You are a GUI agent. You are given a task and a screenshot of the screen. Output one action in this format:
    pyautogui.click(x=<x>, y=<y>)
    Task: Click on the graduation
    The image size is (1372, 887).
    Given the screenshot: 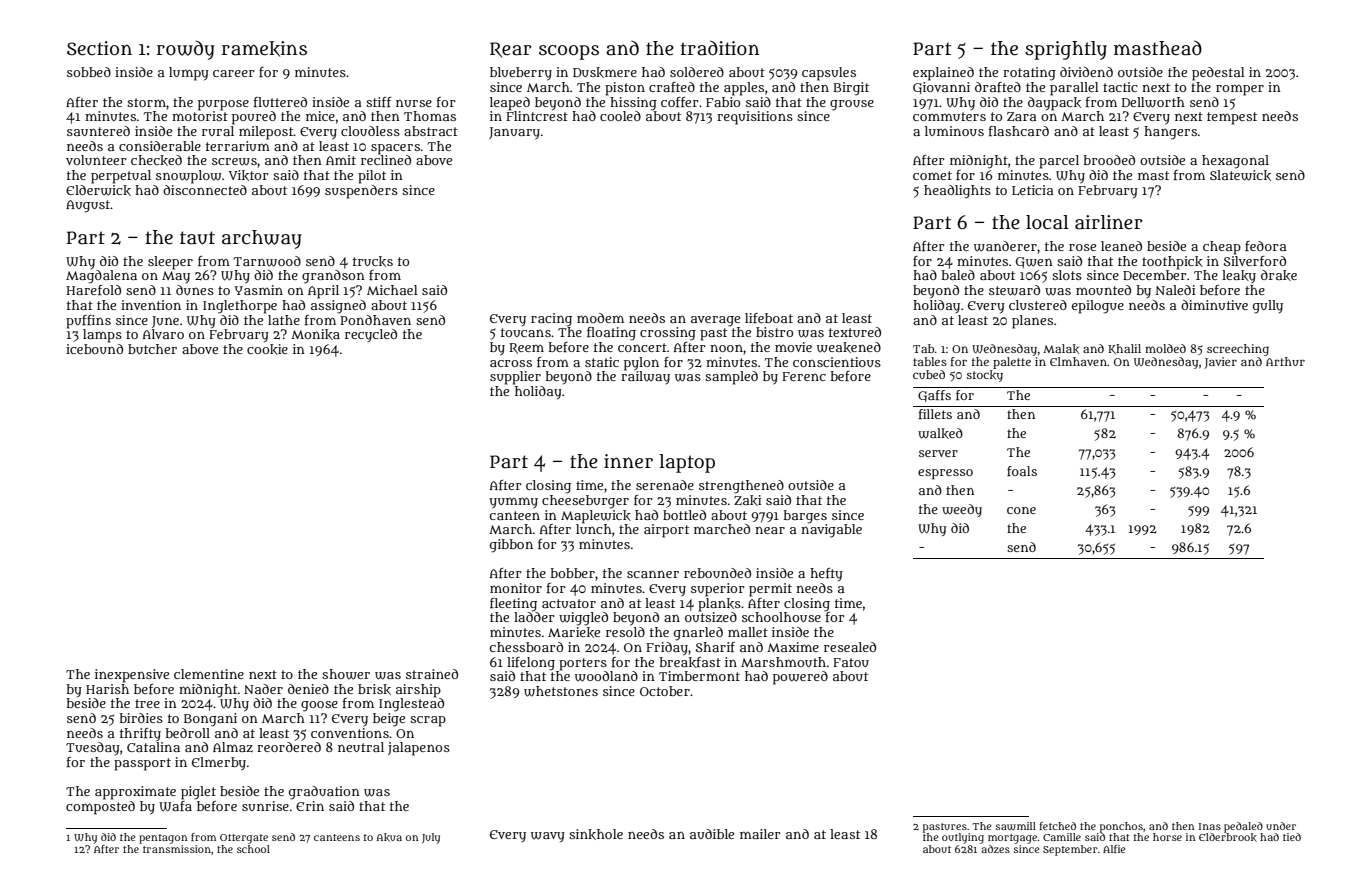 What is the action you would take?
    pyautogui.click(x=324, y=793)
